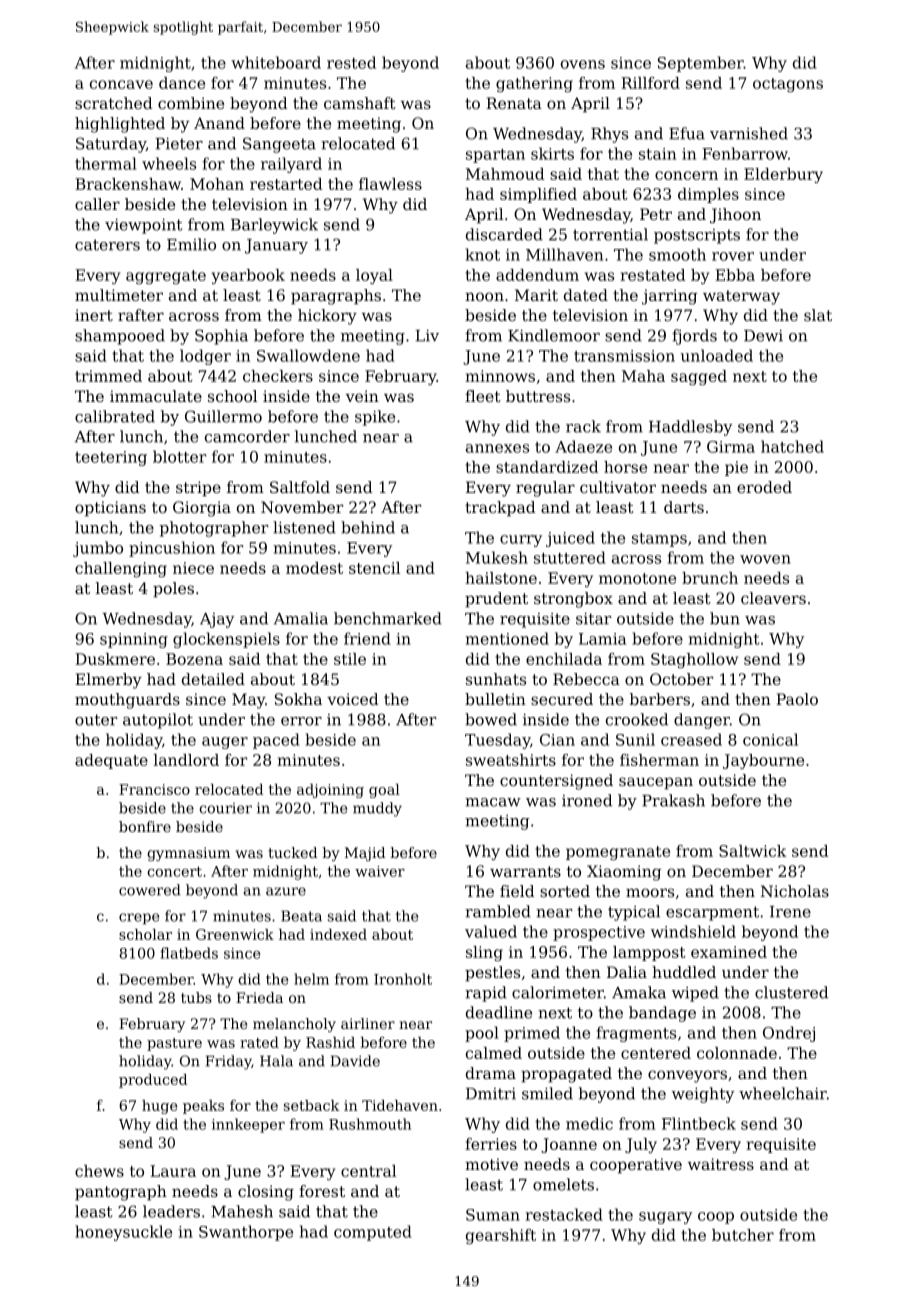 This image has height=1316, width=908. What do you see at coordinates (373, 1233) in the image?
I see `computed` at bounding box center [373, 1233].
